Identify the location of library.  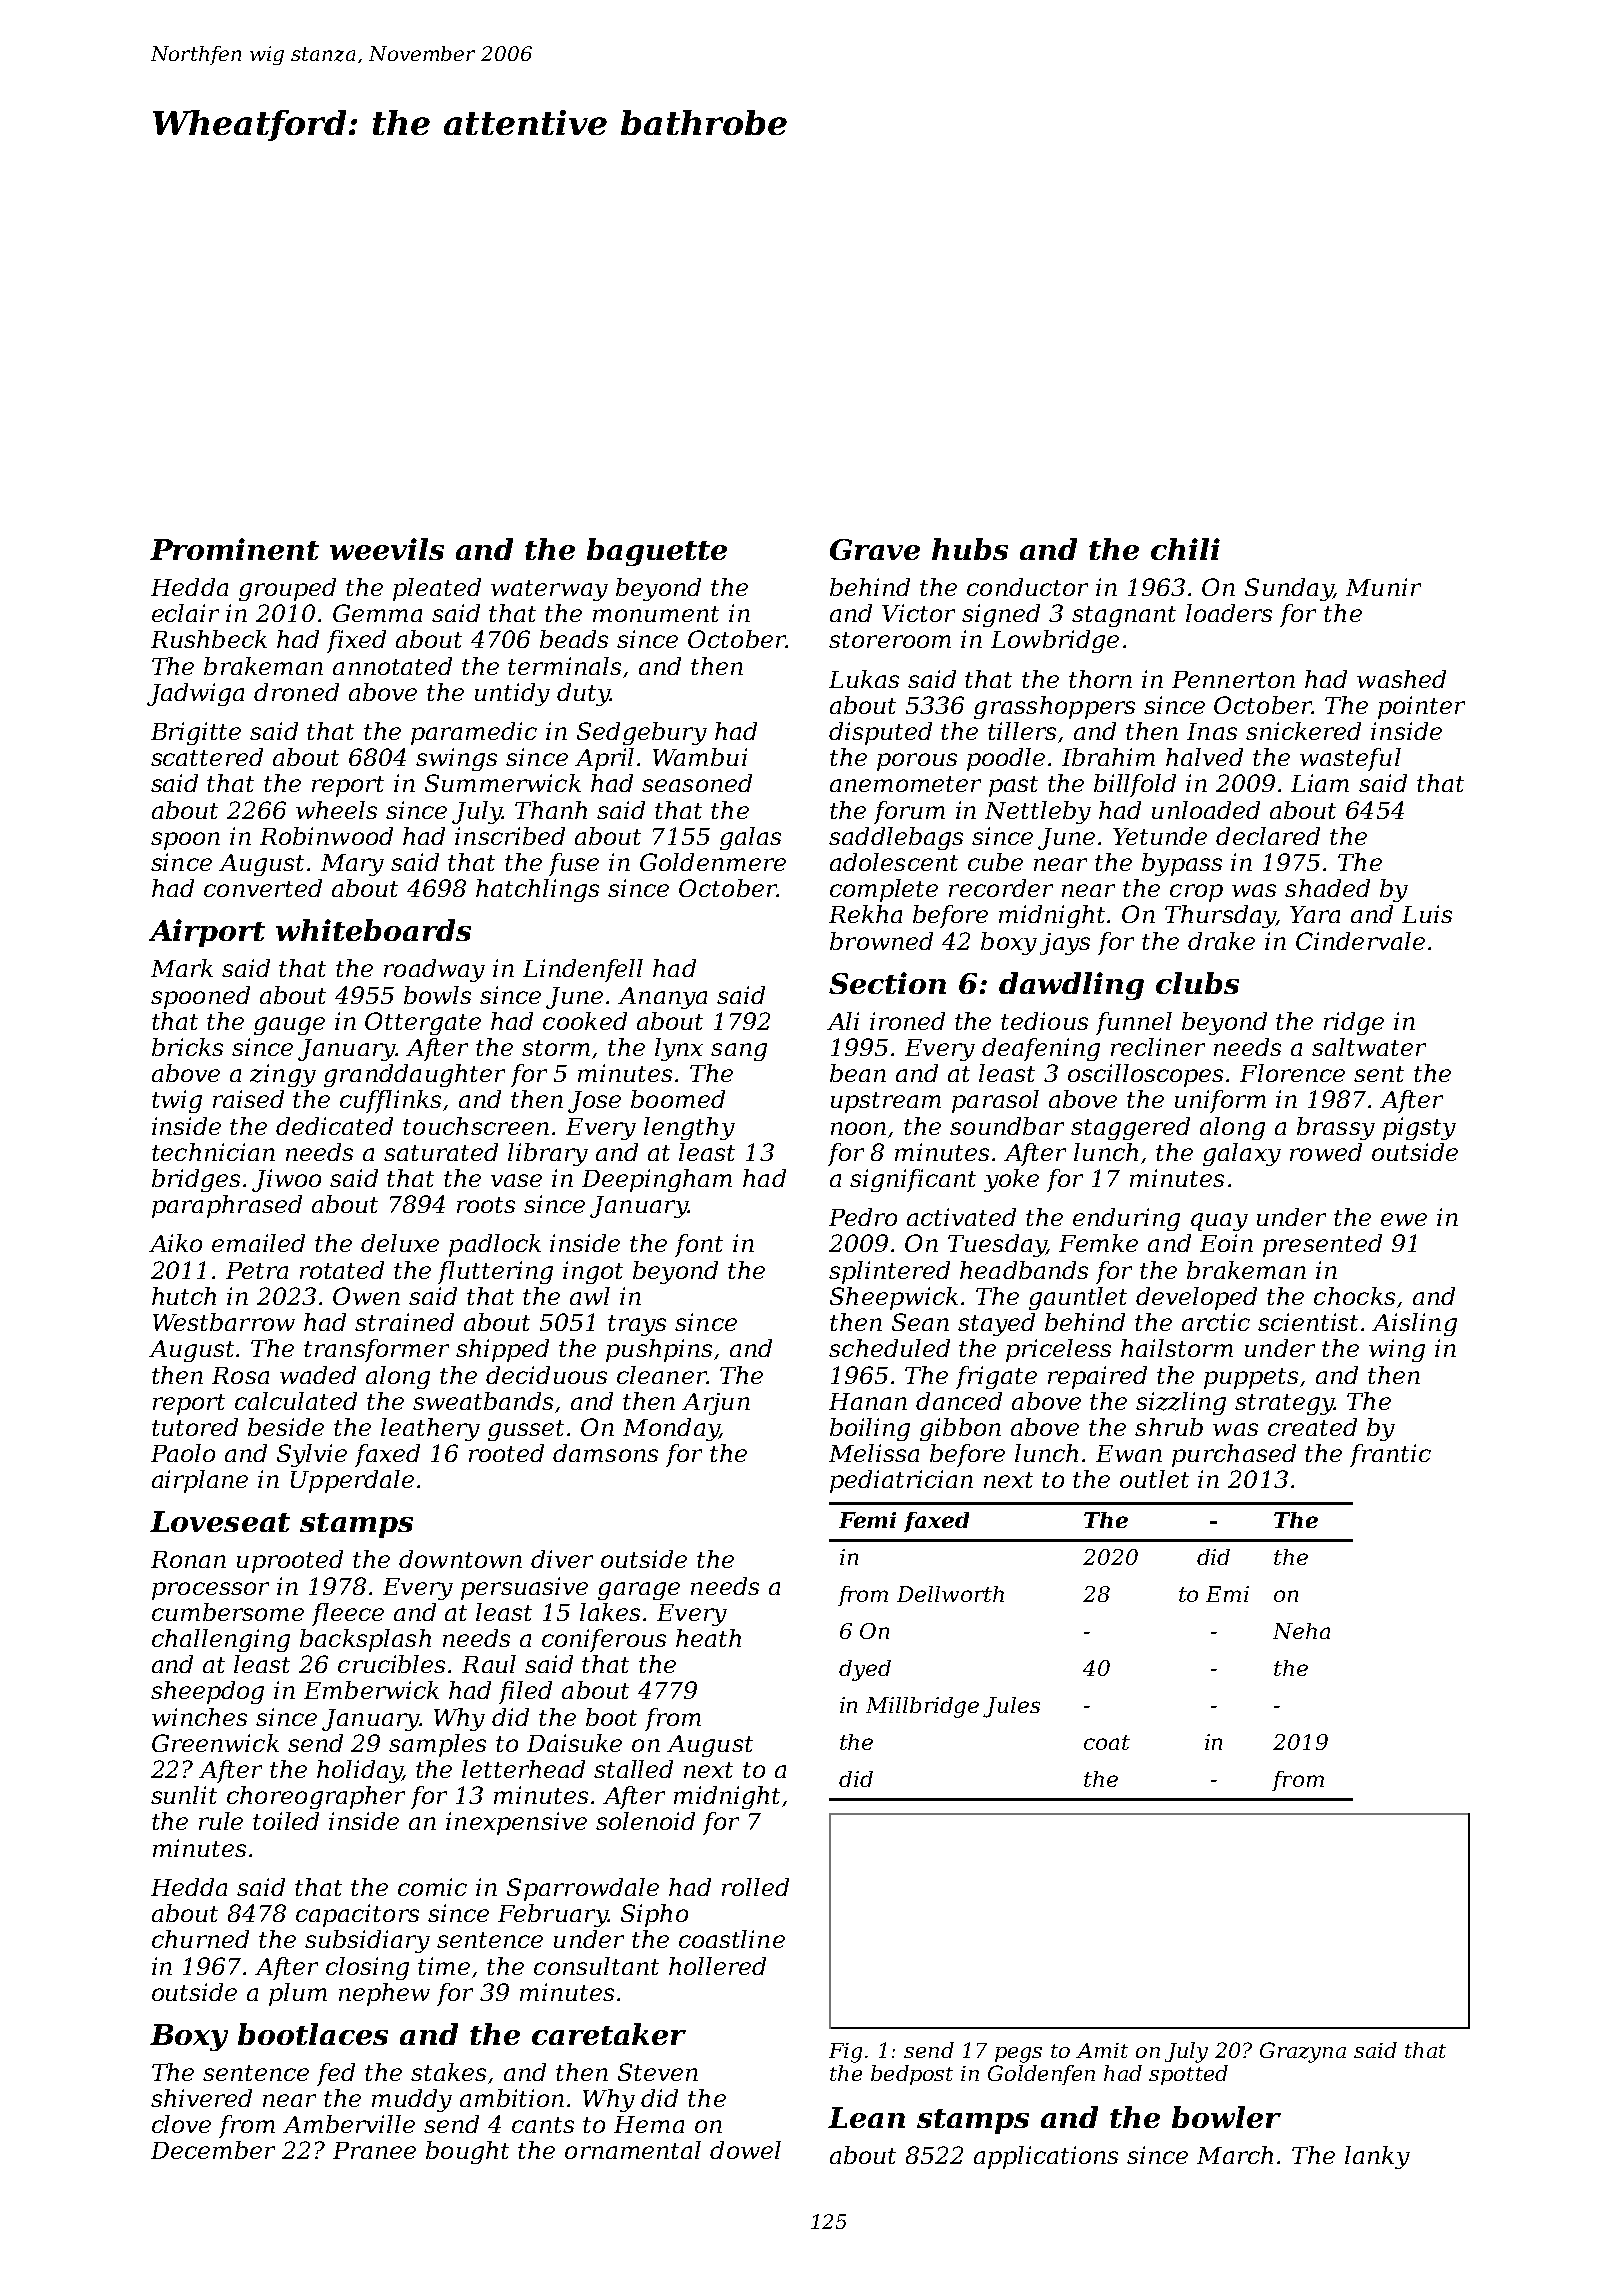
(548, 1154).
